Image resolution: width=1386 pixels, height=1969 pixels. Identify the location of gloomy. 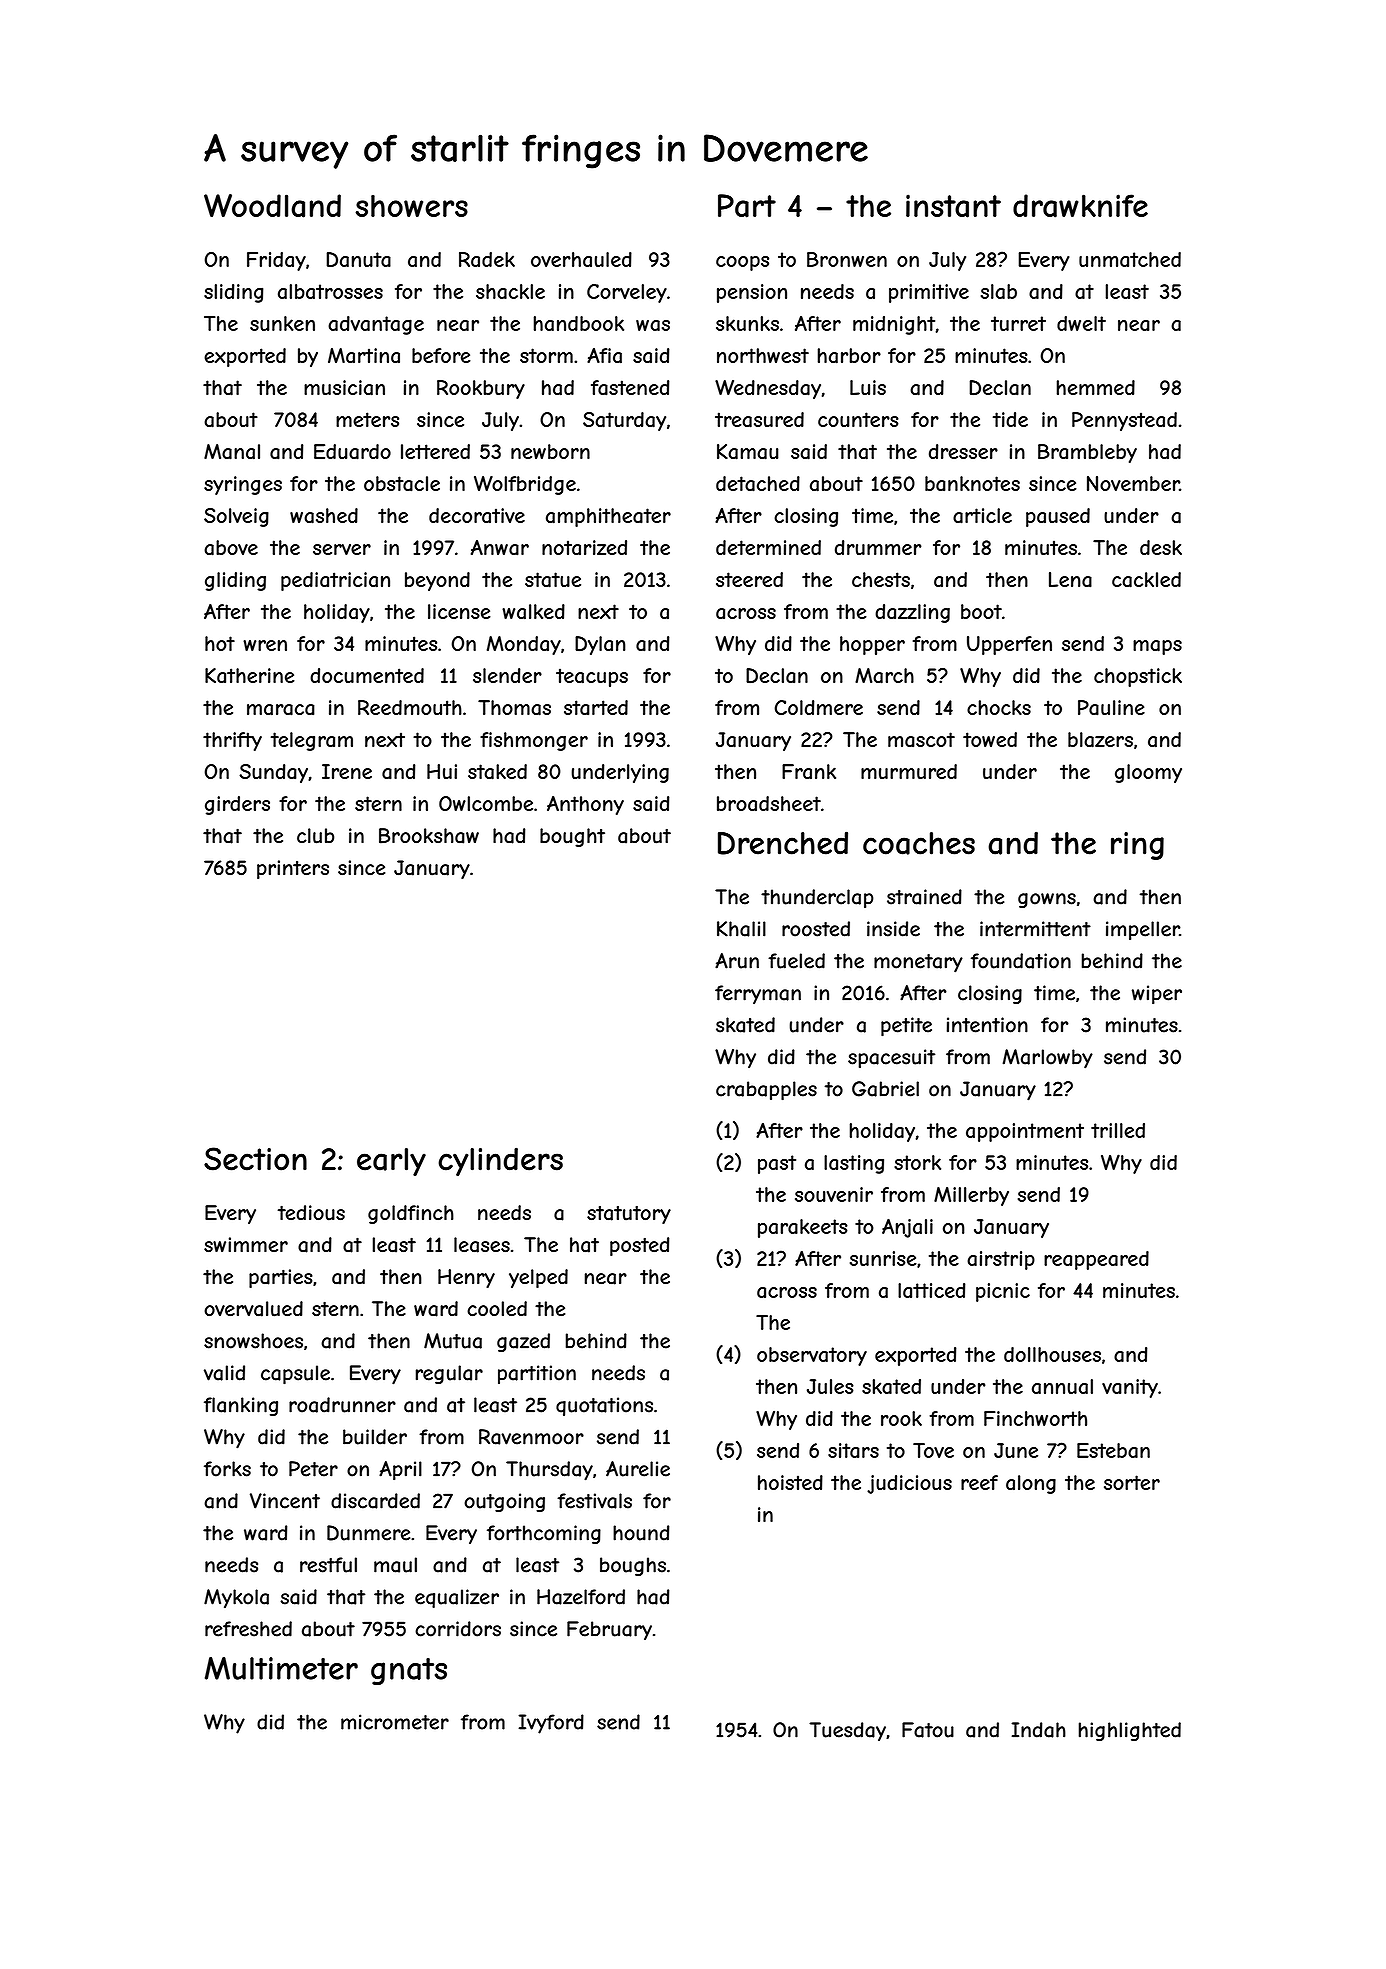
(1148, 773).
